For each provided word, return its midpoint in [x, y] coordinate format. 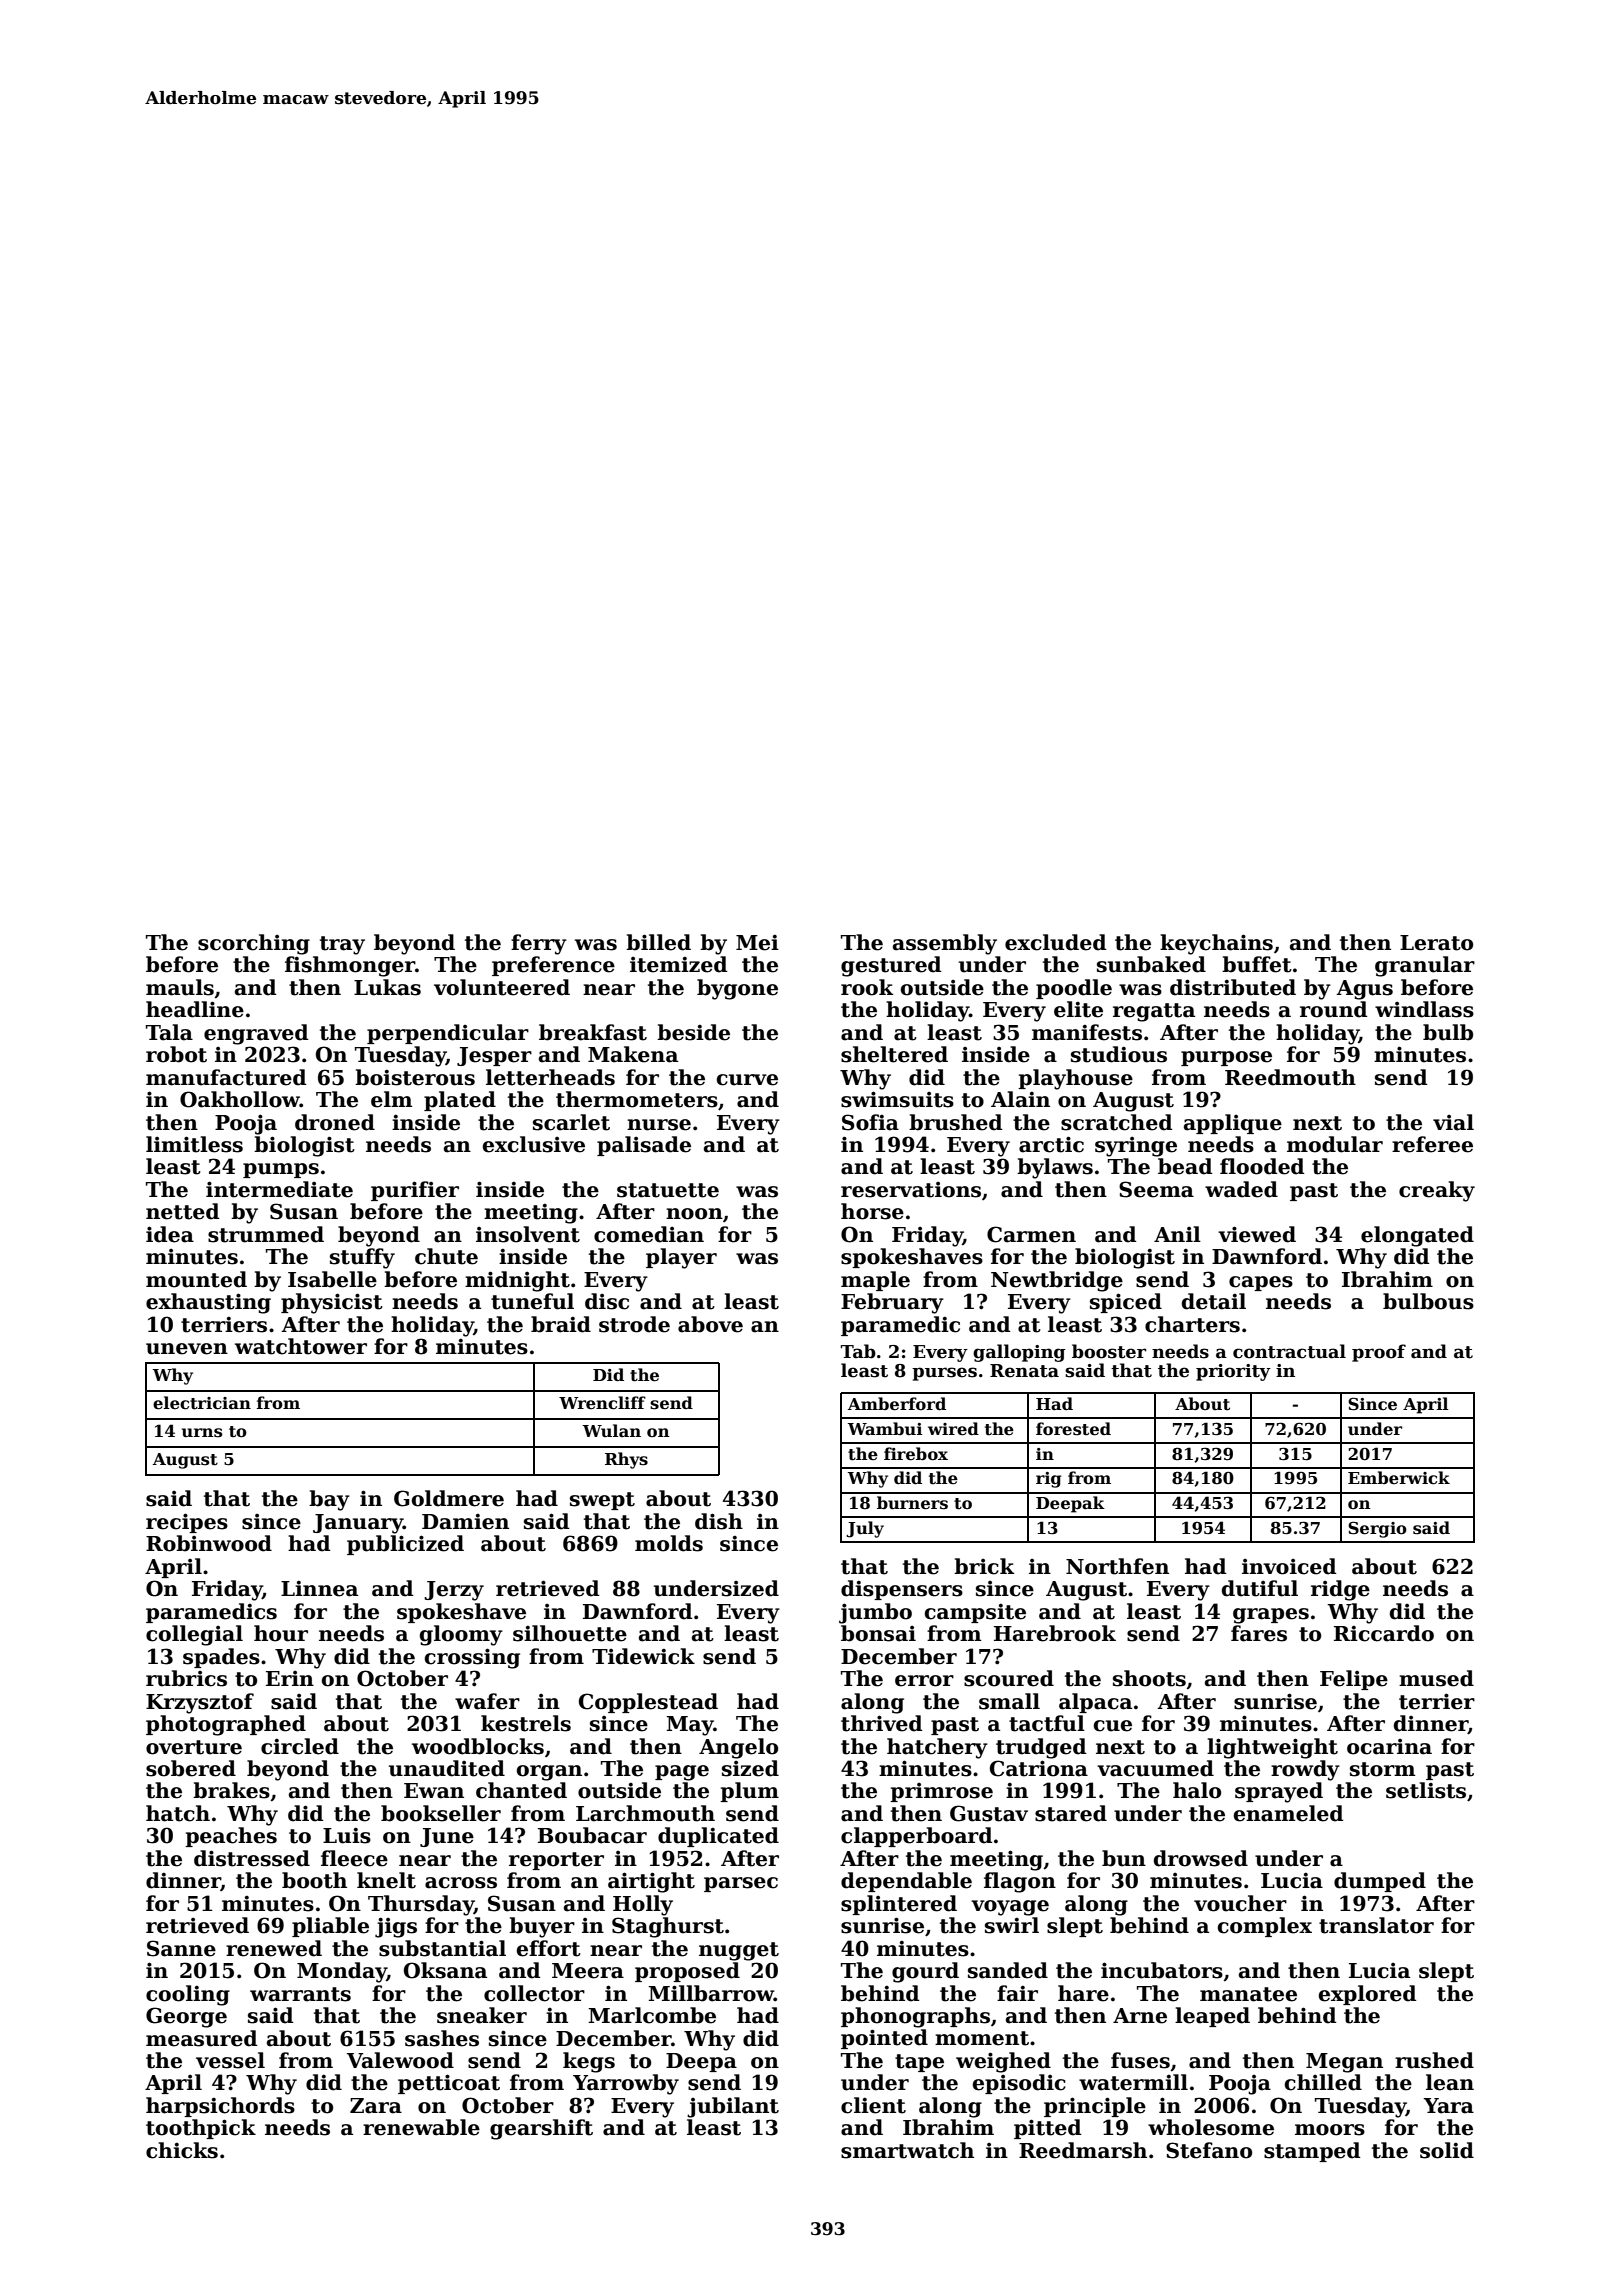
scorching [254, 944]
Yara [1448, 2106]
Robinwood [209, 1543]
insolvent [528, 1234]
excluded [1055, 942]
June [447, 1837]
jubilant [733, 2107]
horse [872, 1211]
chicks [182, 2150]
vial [1453, 1122]
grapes [1271, 1616]
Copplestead [648, 1703]
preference [553, 966]
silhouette [570, 1633]
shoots [1149, 1678]
